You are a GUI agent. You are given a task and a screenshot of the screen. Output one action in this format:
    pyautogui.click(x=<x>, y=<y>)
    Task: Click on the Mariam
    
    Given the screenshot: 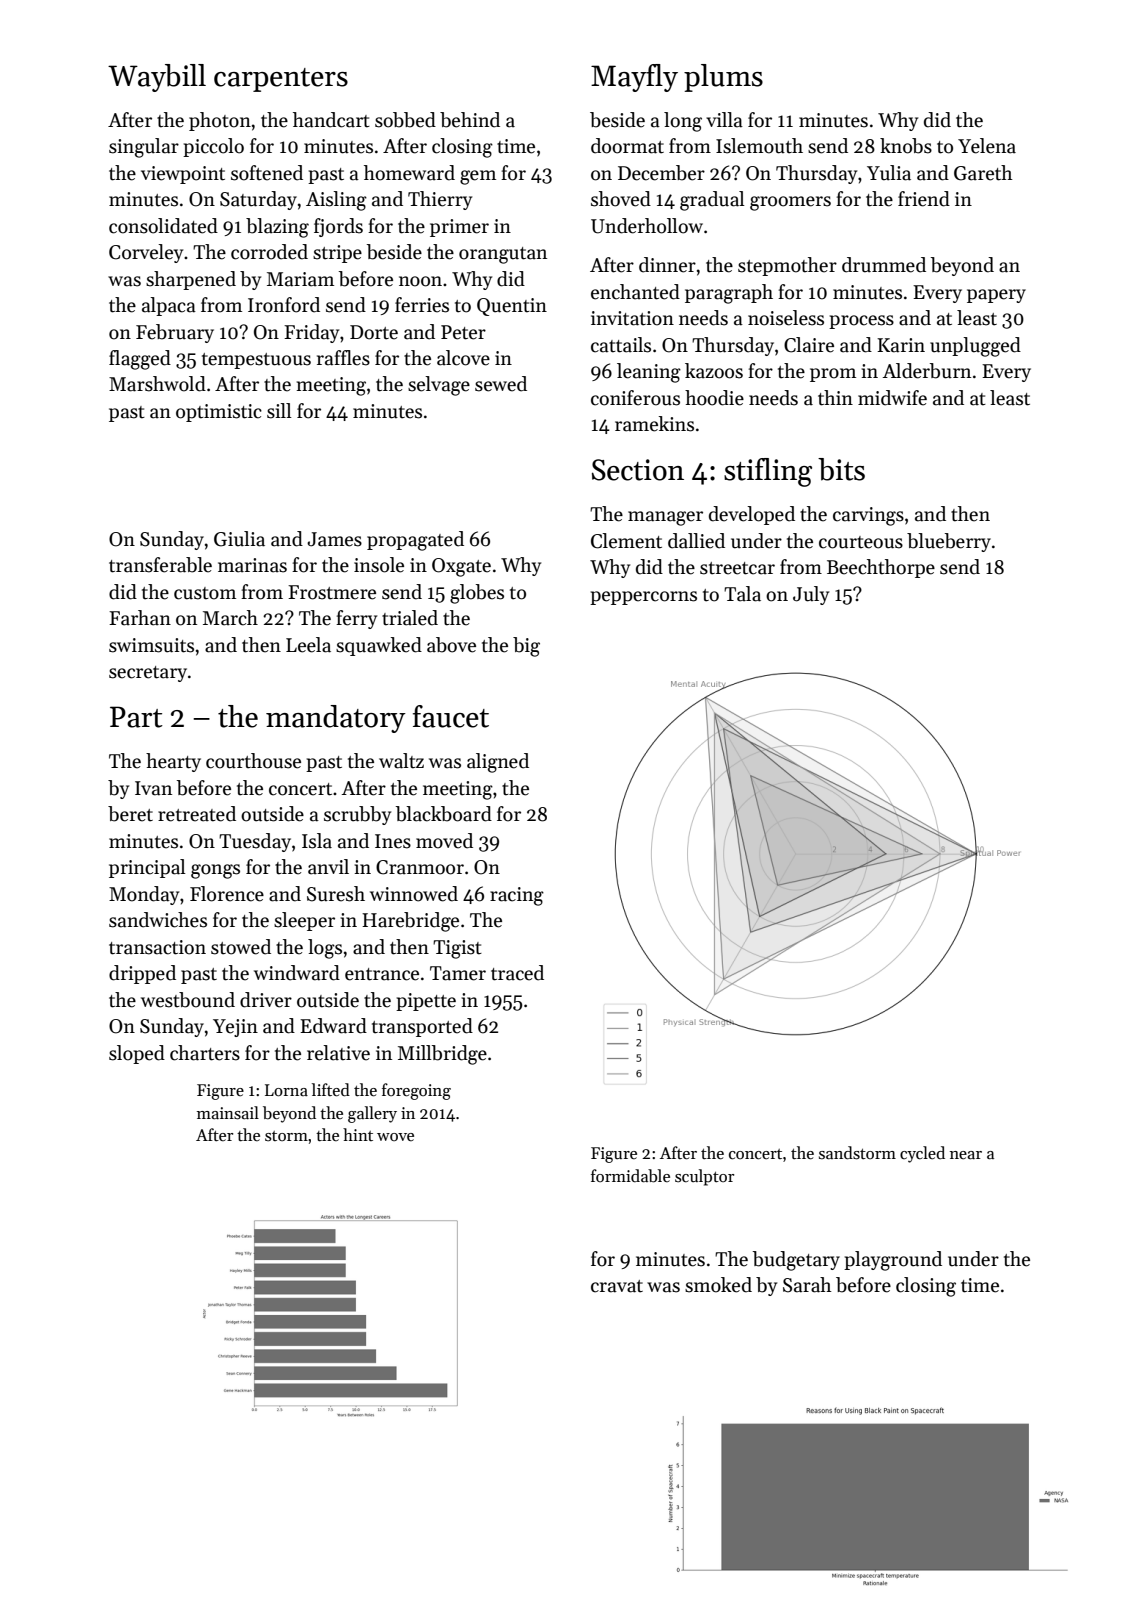 What is the action you would take?
    pyautogui.click(x=300, y=279)
